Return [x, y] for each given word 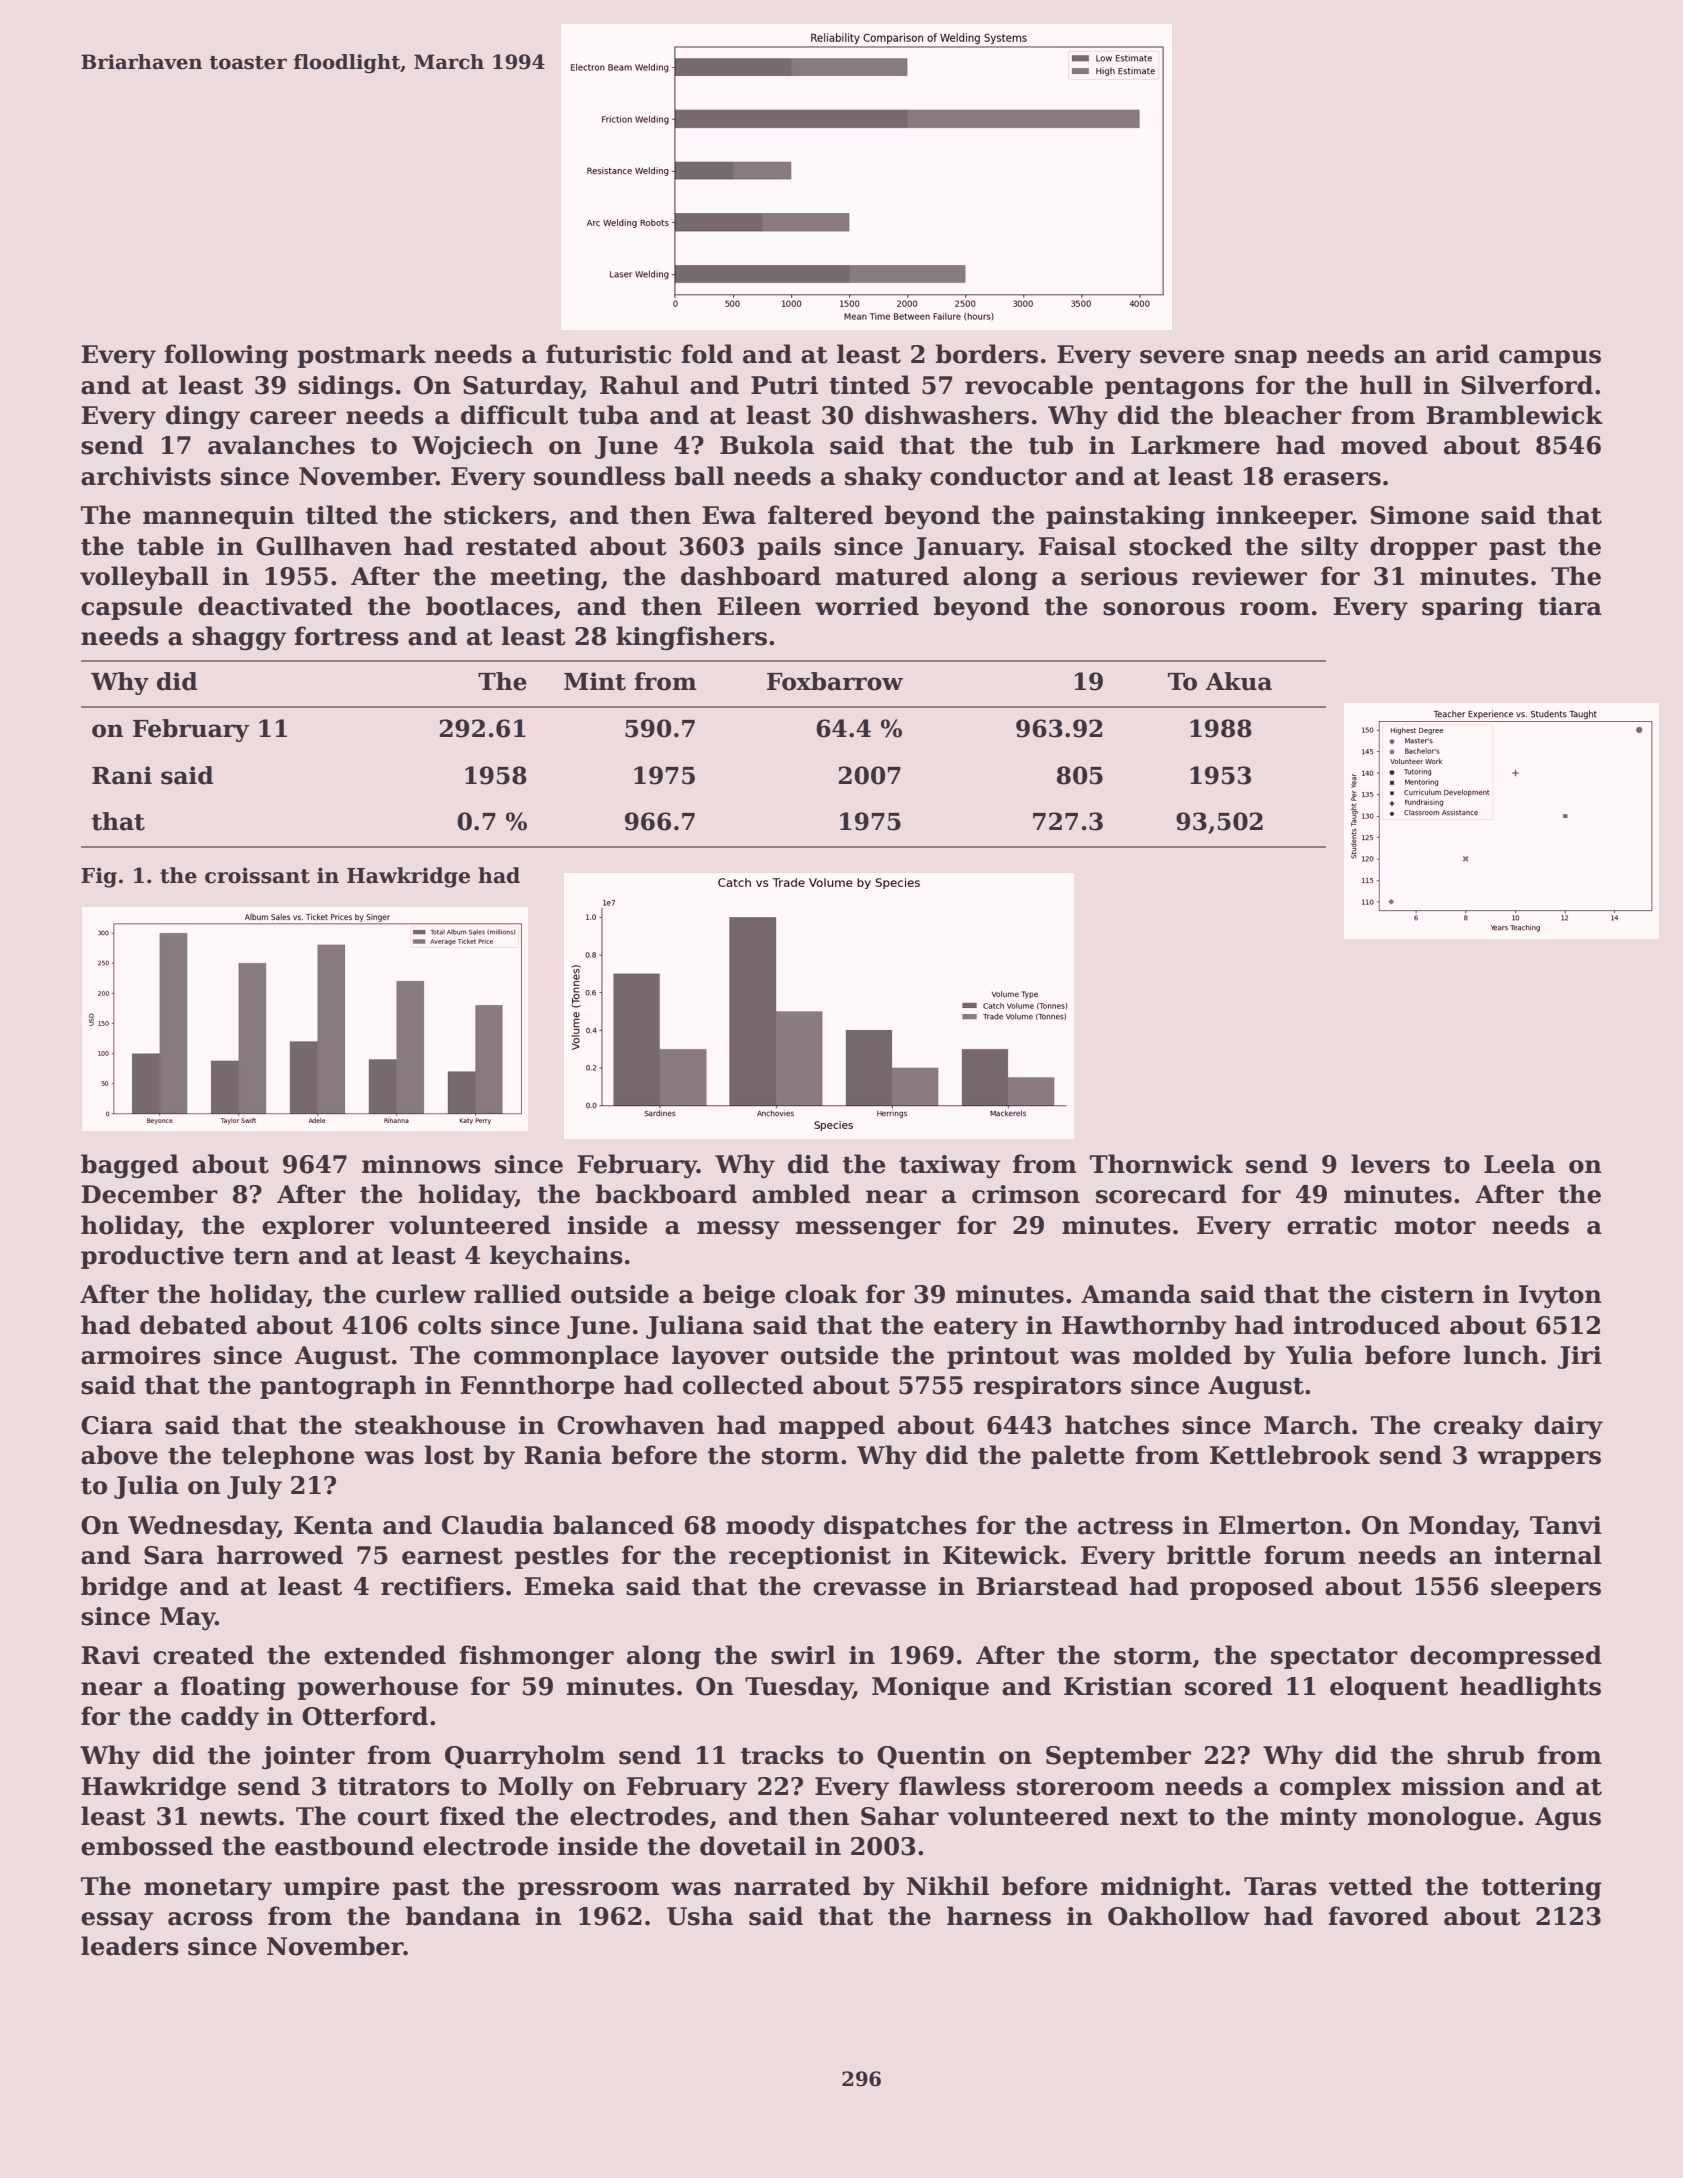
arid [1462, 354]
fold [707, 354]
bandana [463, 1916]
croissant [257, 875]
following [226, 356]
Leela [1519, 1164]
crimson [1026, 1194]
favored [1378, 1916]
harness [999, 1916]
